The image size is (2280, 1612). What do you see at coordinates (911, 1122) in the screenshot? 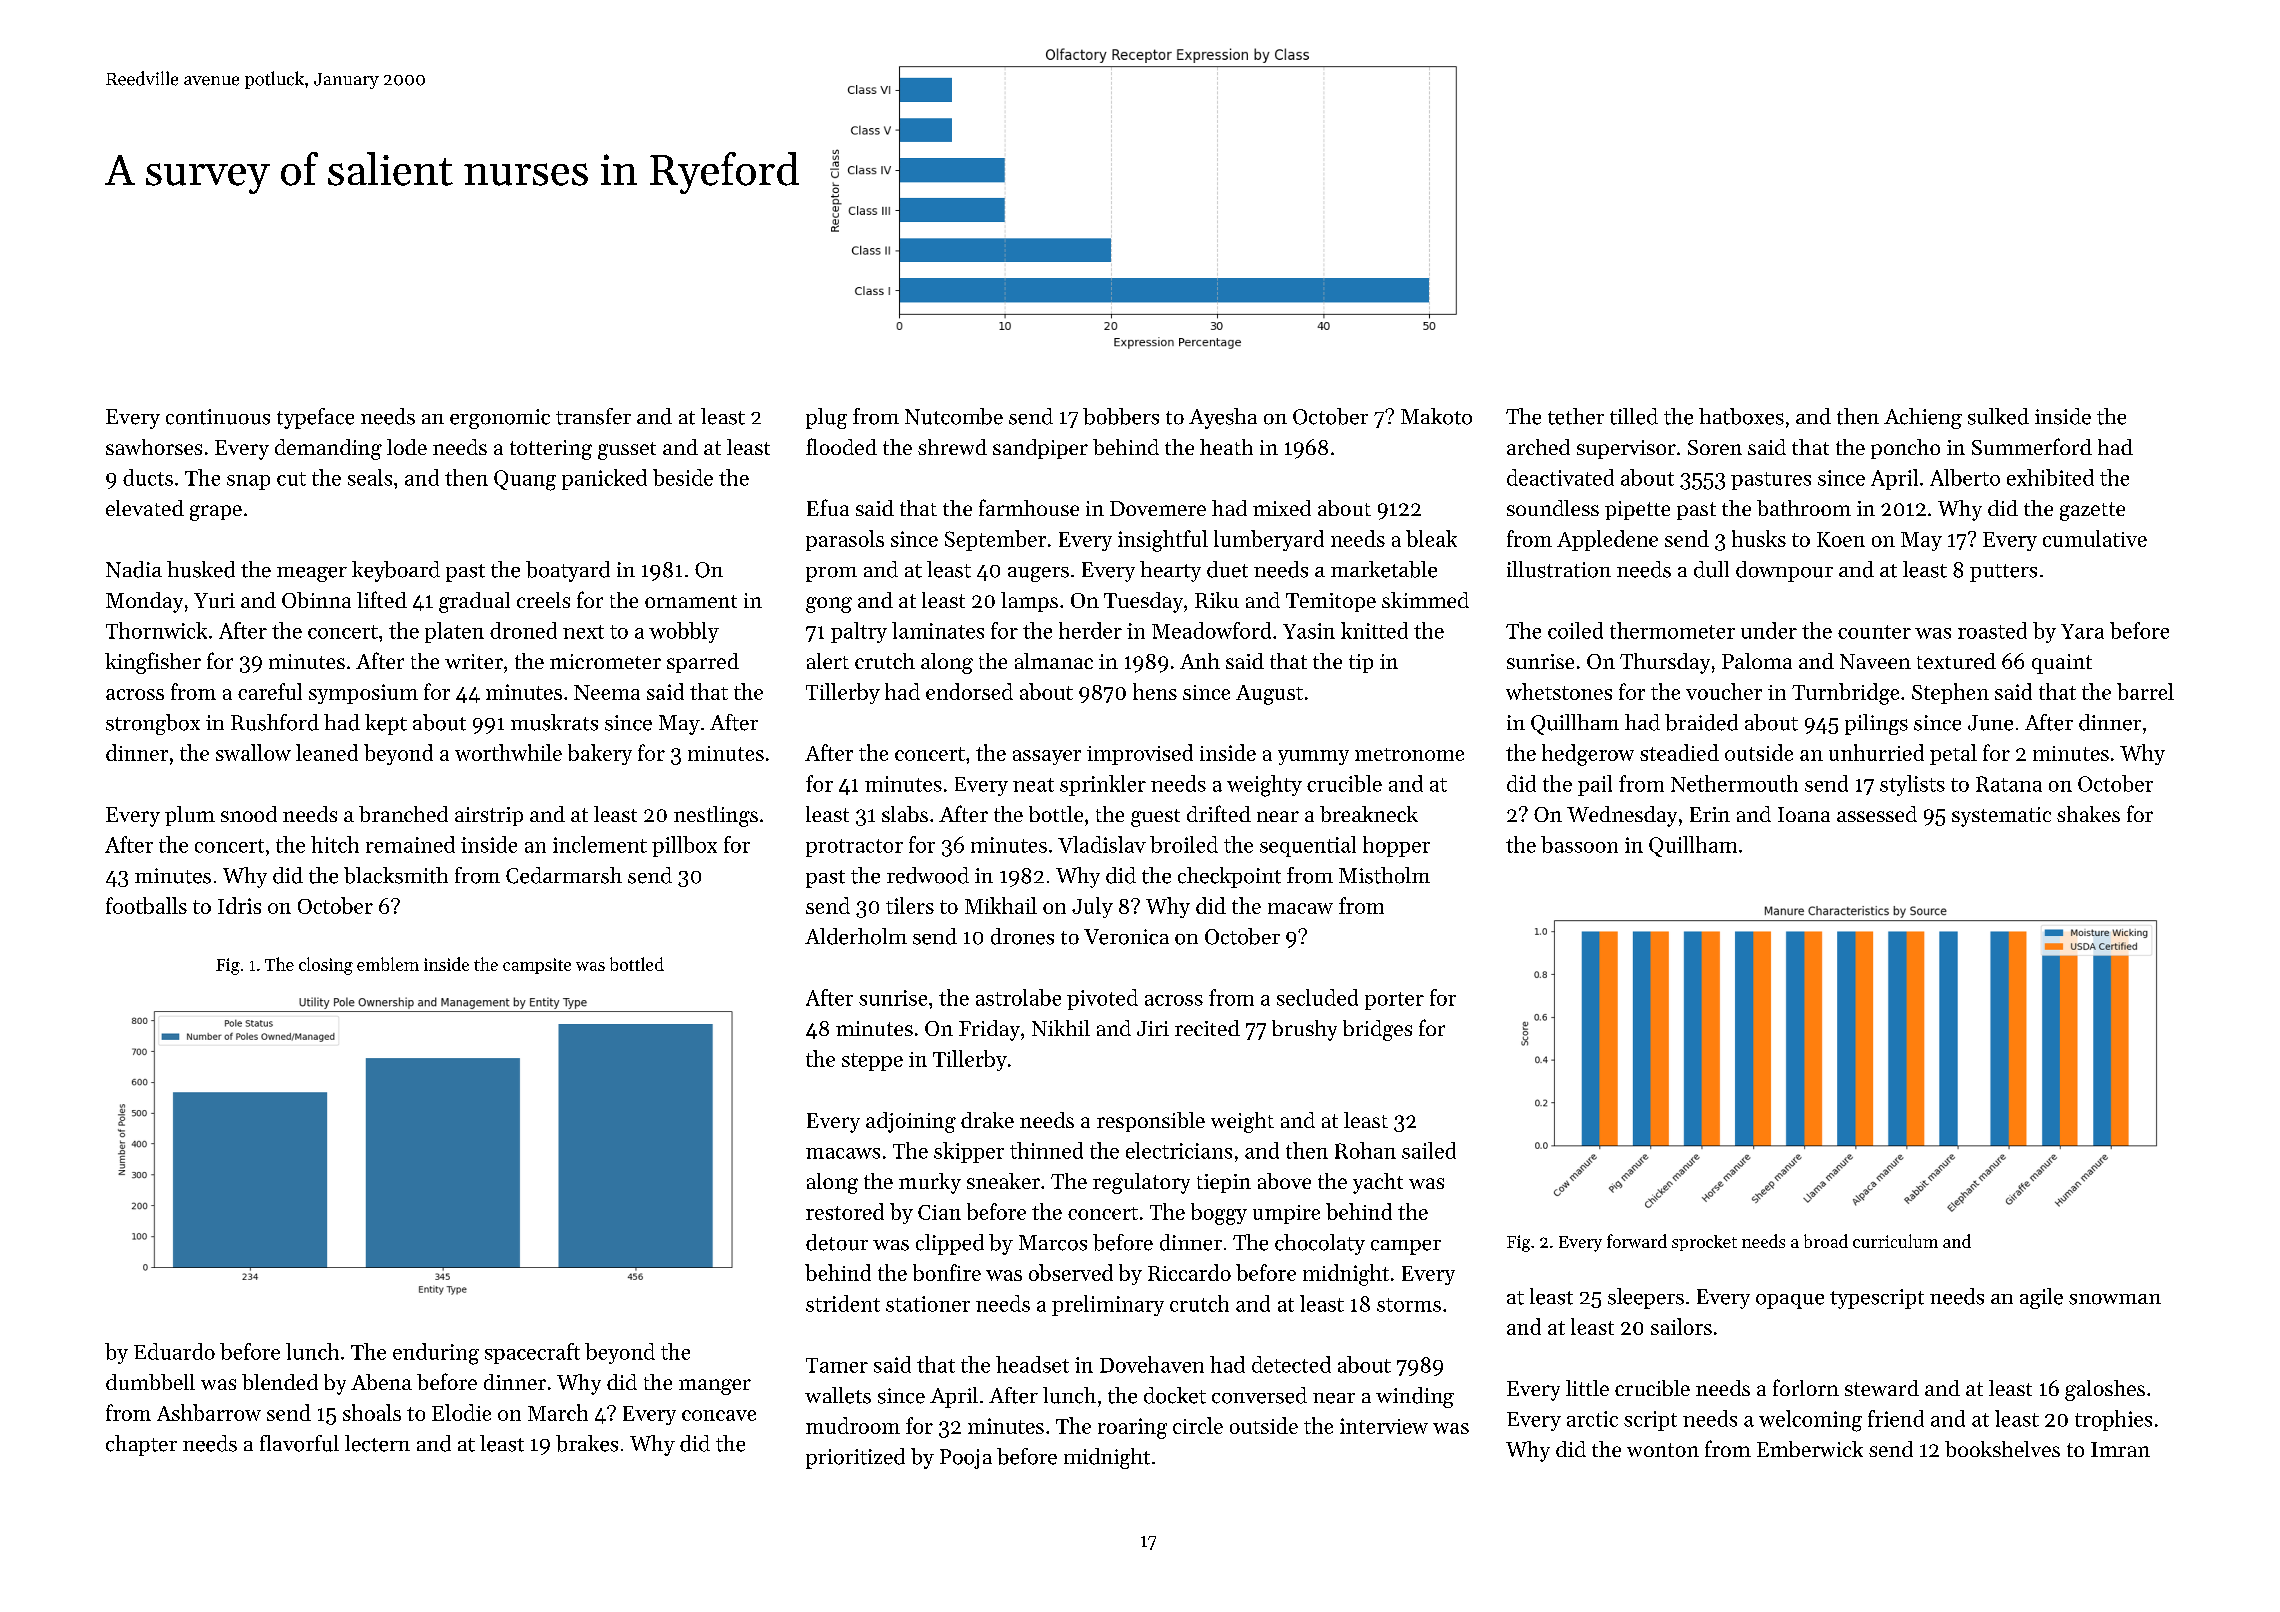
I see `adjoining` at bounding box center [911, 1122].
